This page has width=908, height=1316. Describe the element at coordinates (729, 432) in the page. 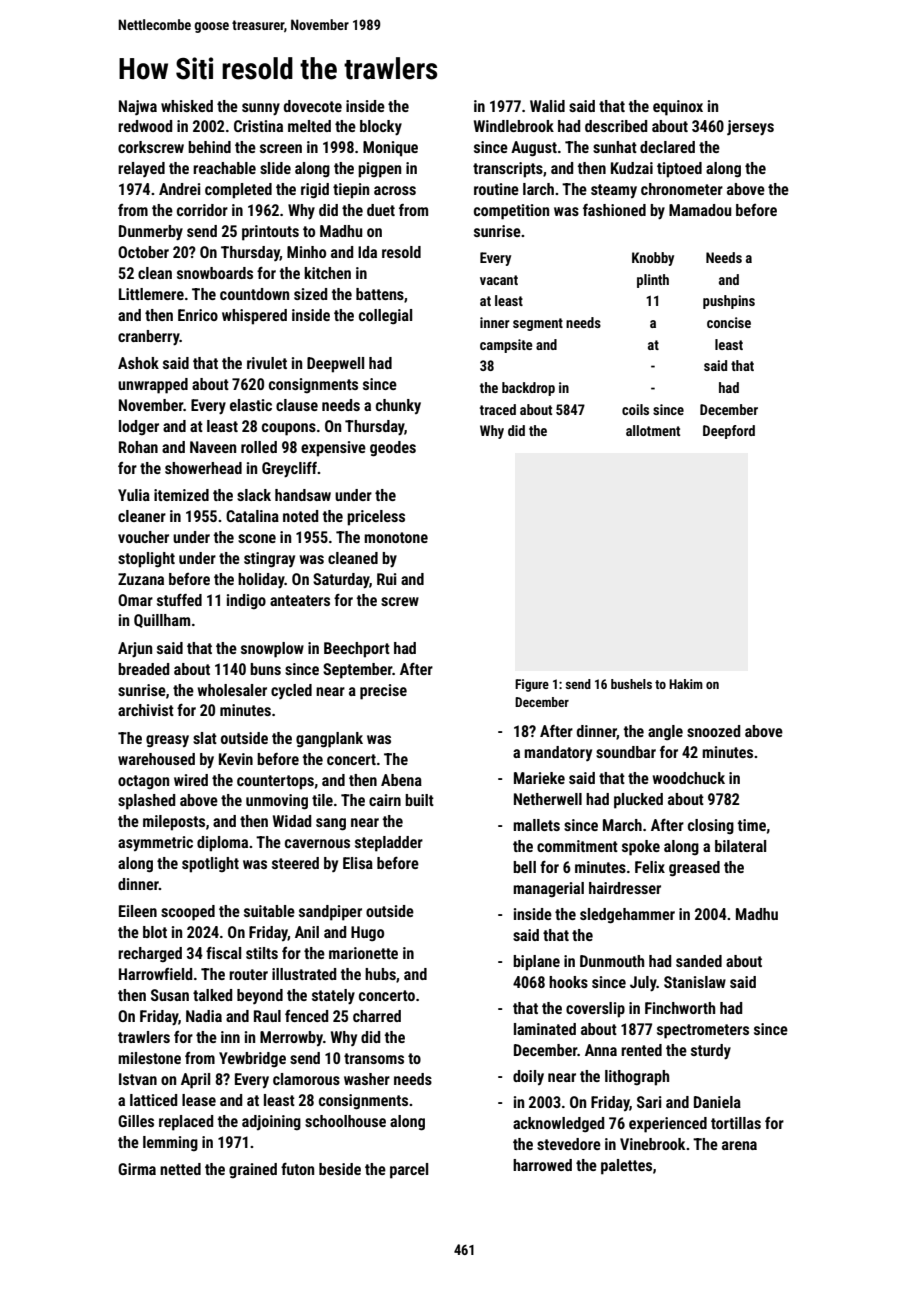

I see `Deepford` at that location.
